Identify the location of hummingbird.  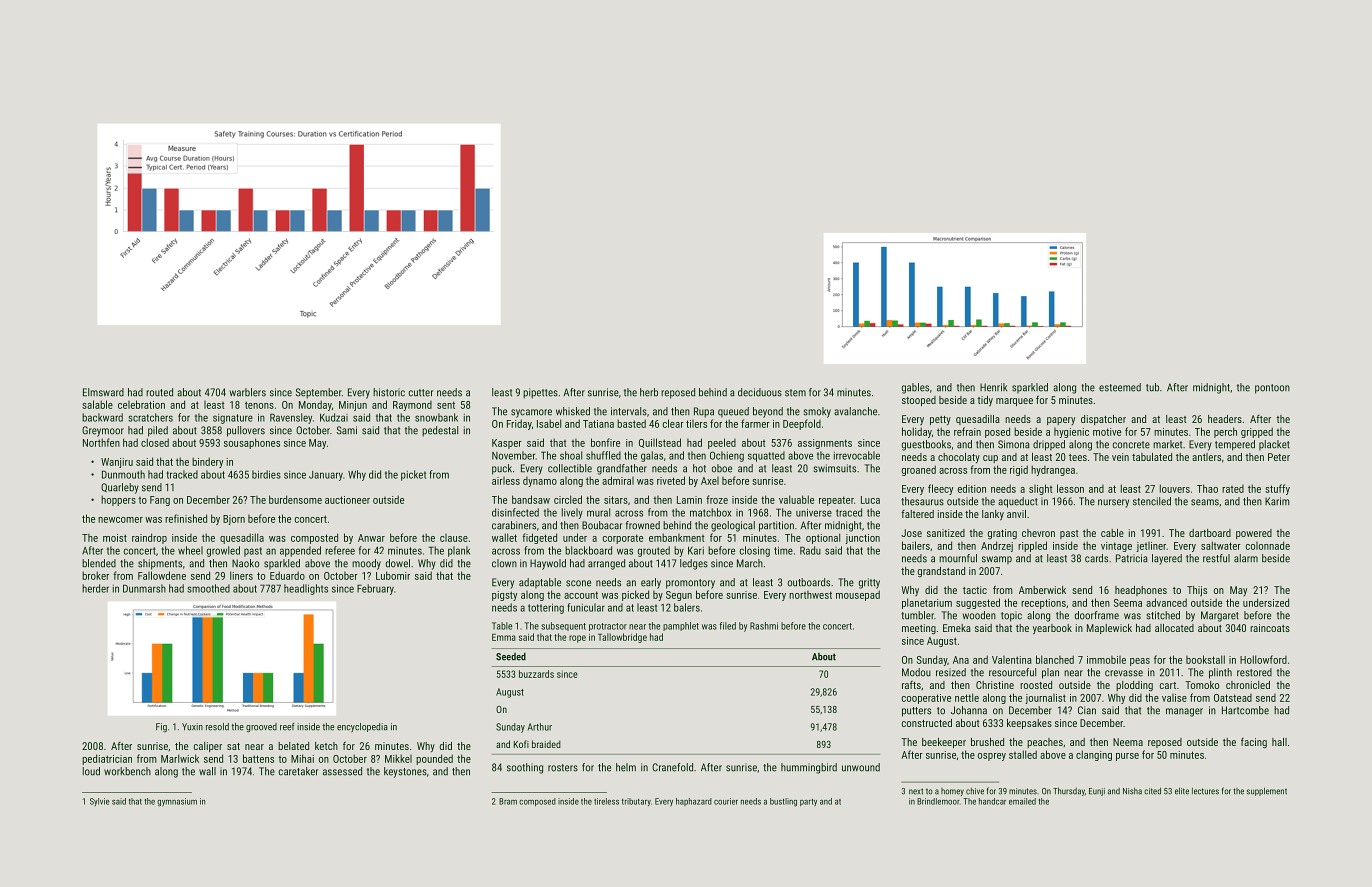
(809, 768).
